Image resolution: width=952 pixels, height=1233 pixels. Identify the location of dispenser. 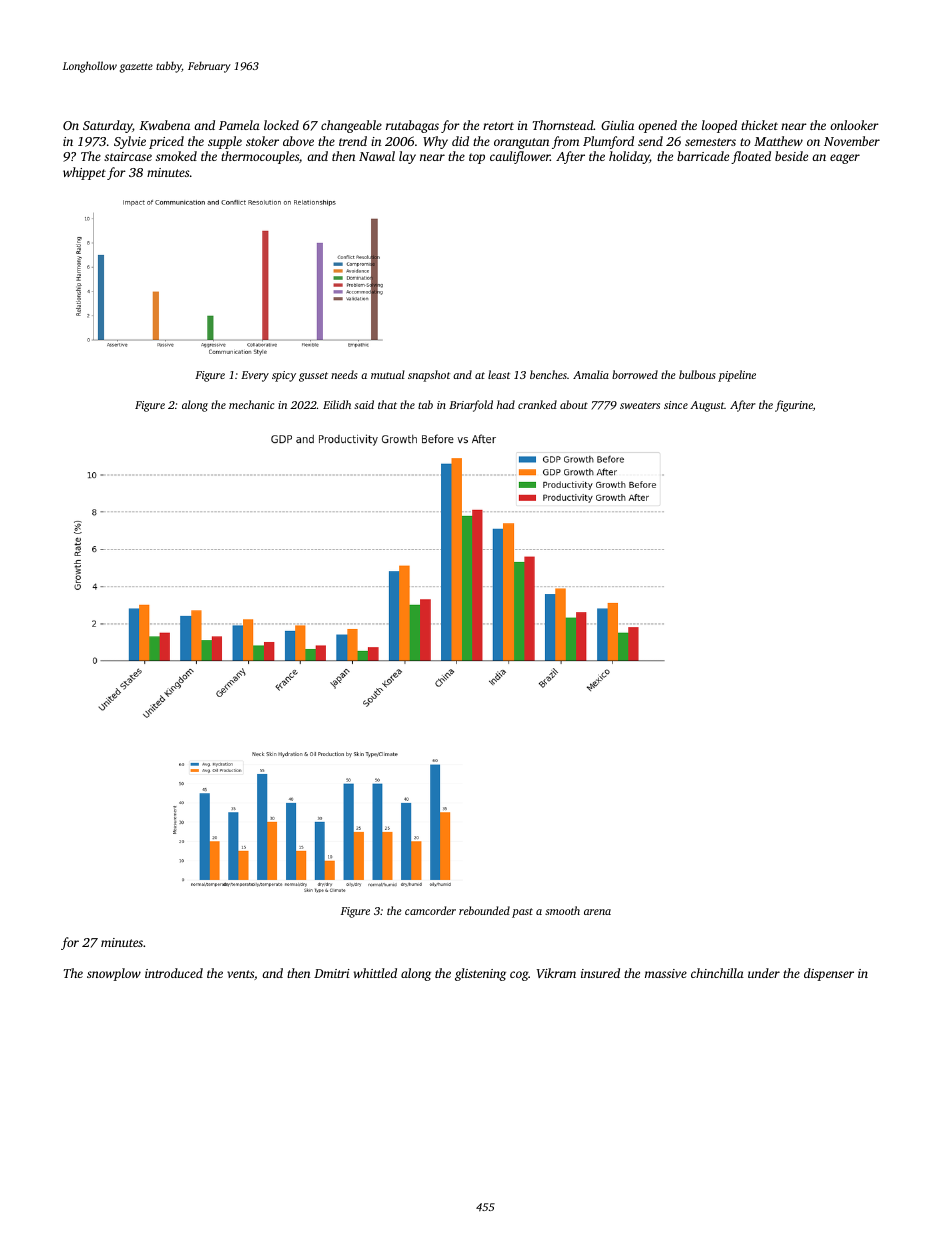
(829, 974).
